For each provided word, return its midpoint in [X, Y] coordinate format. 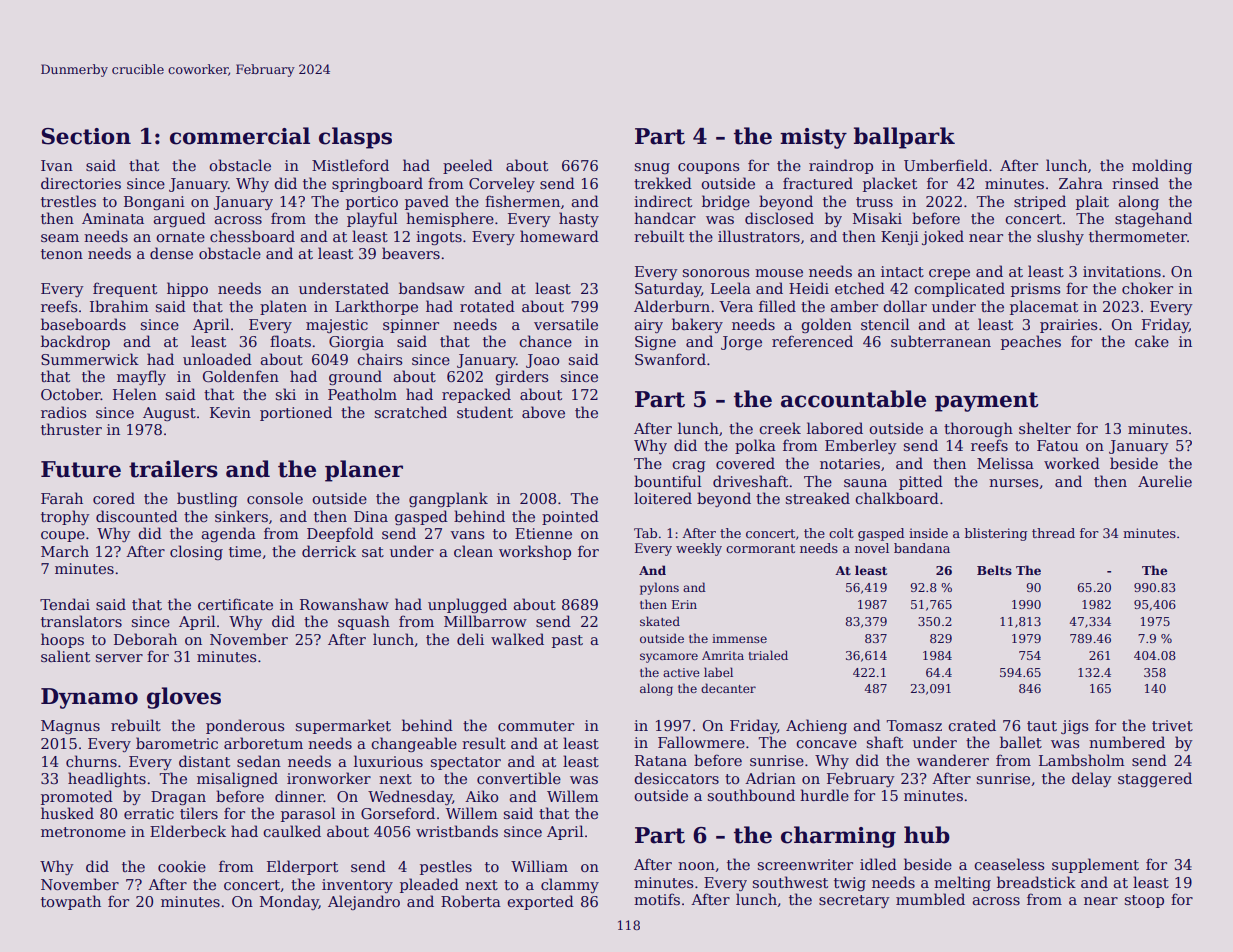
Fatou [1058, 445]
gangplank [448, 499]
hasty [579, 219]
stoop [1144, 901]
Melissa [1005, 463]
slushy [1060, 237]
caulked [292, 831]
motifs [657, 899]
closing [196, 552]
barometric [177, 743]
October [71, 394]
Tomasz [914, 725]
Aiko [482, 796]
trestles [68, 201]
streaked [818, 498]
